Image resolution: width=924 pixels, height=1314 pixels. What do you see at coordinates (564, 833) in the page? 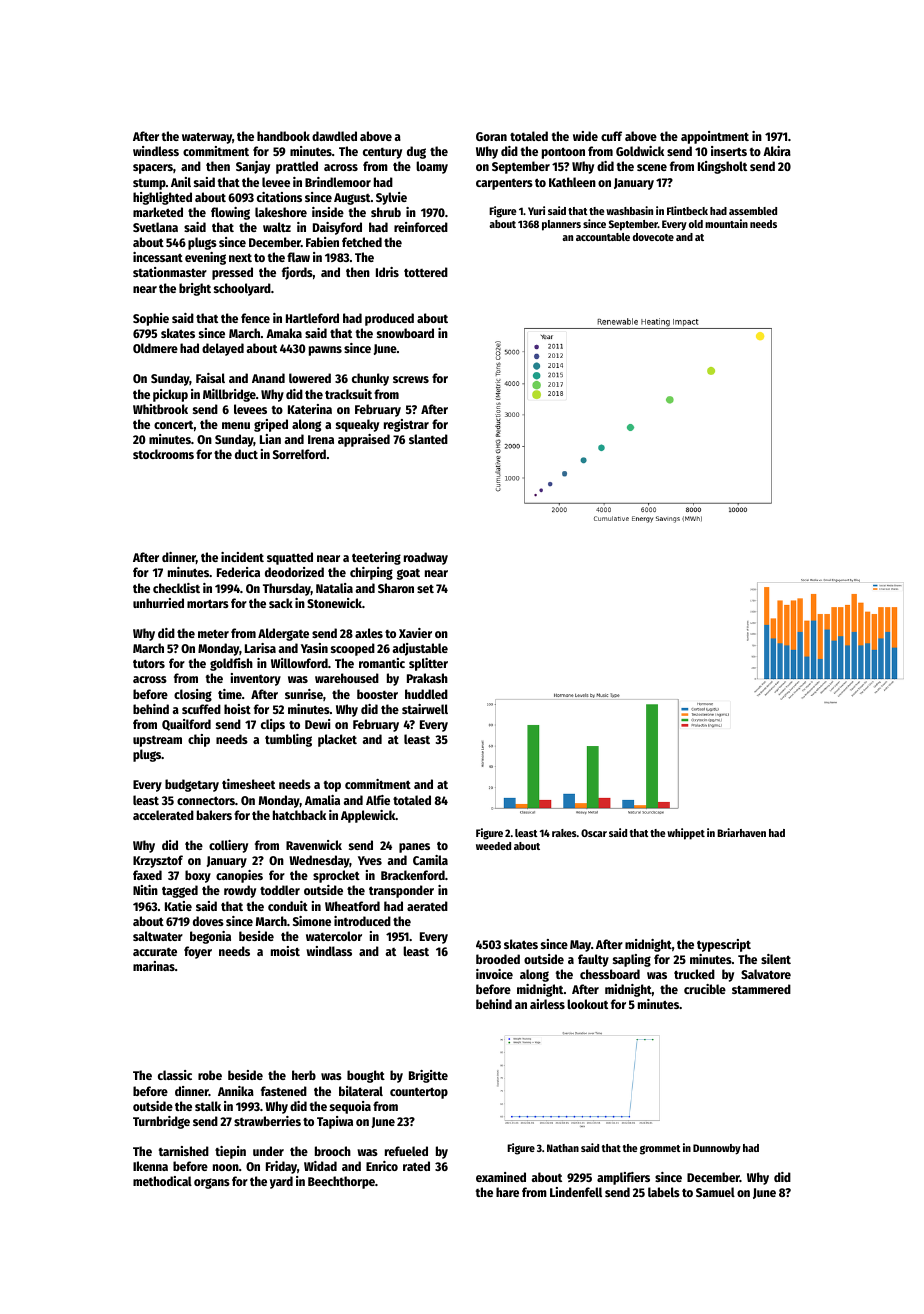
I see `rakes` at bounding box center [564, 833].
